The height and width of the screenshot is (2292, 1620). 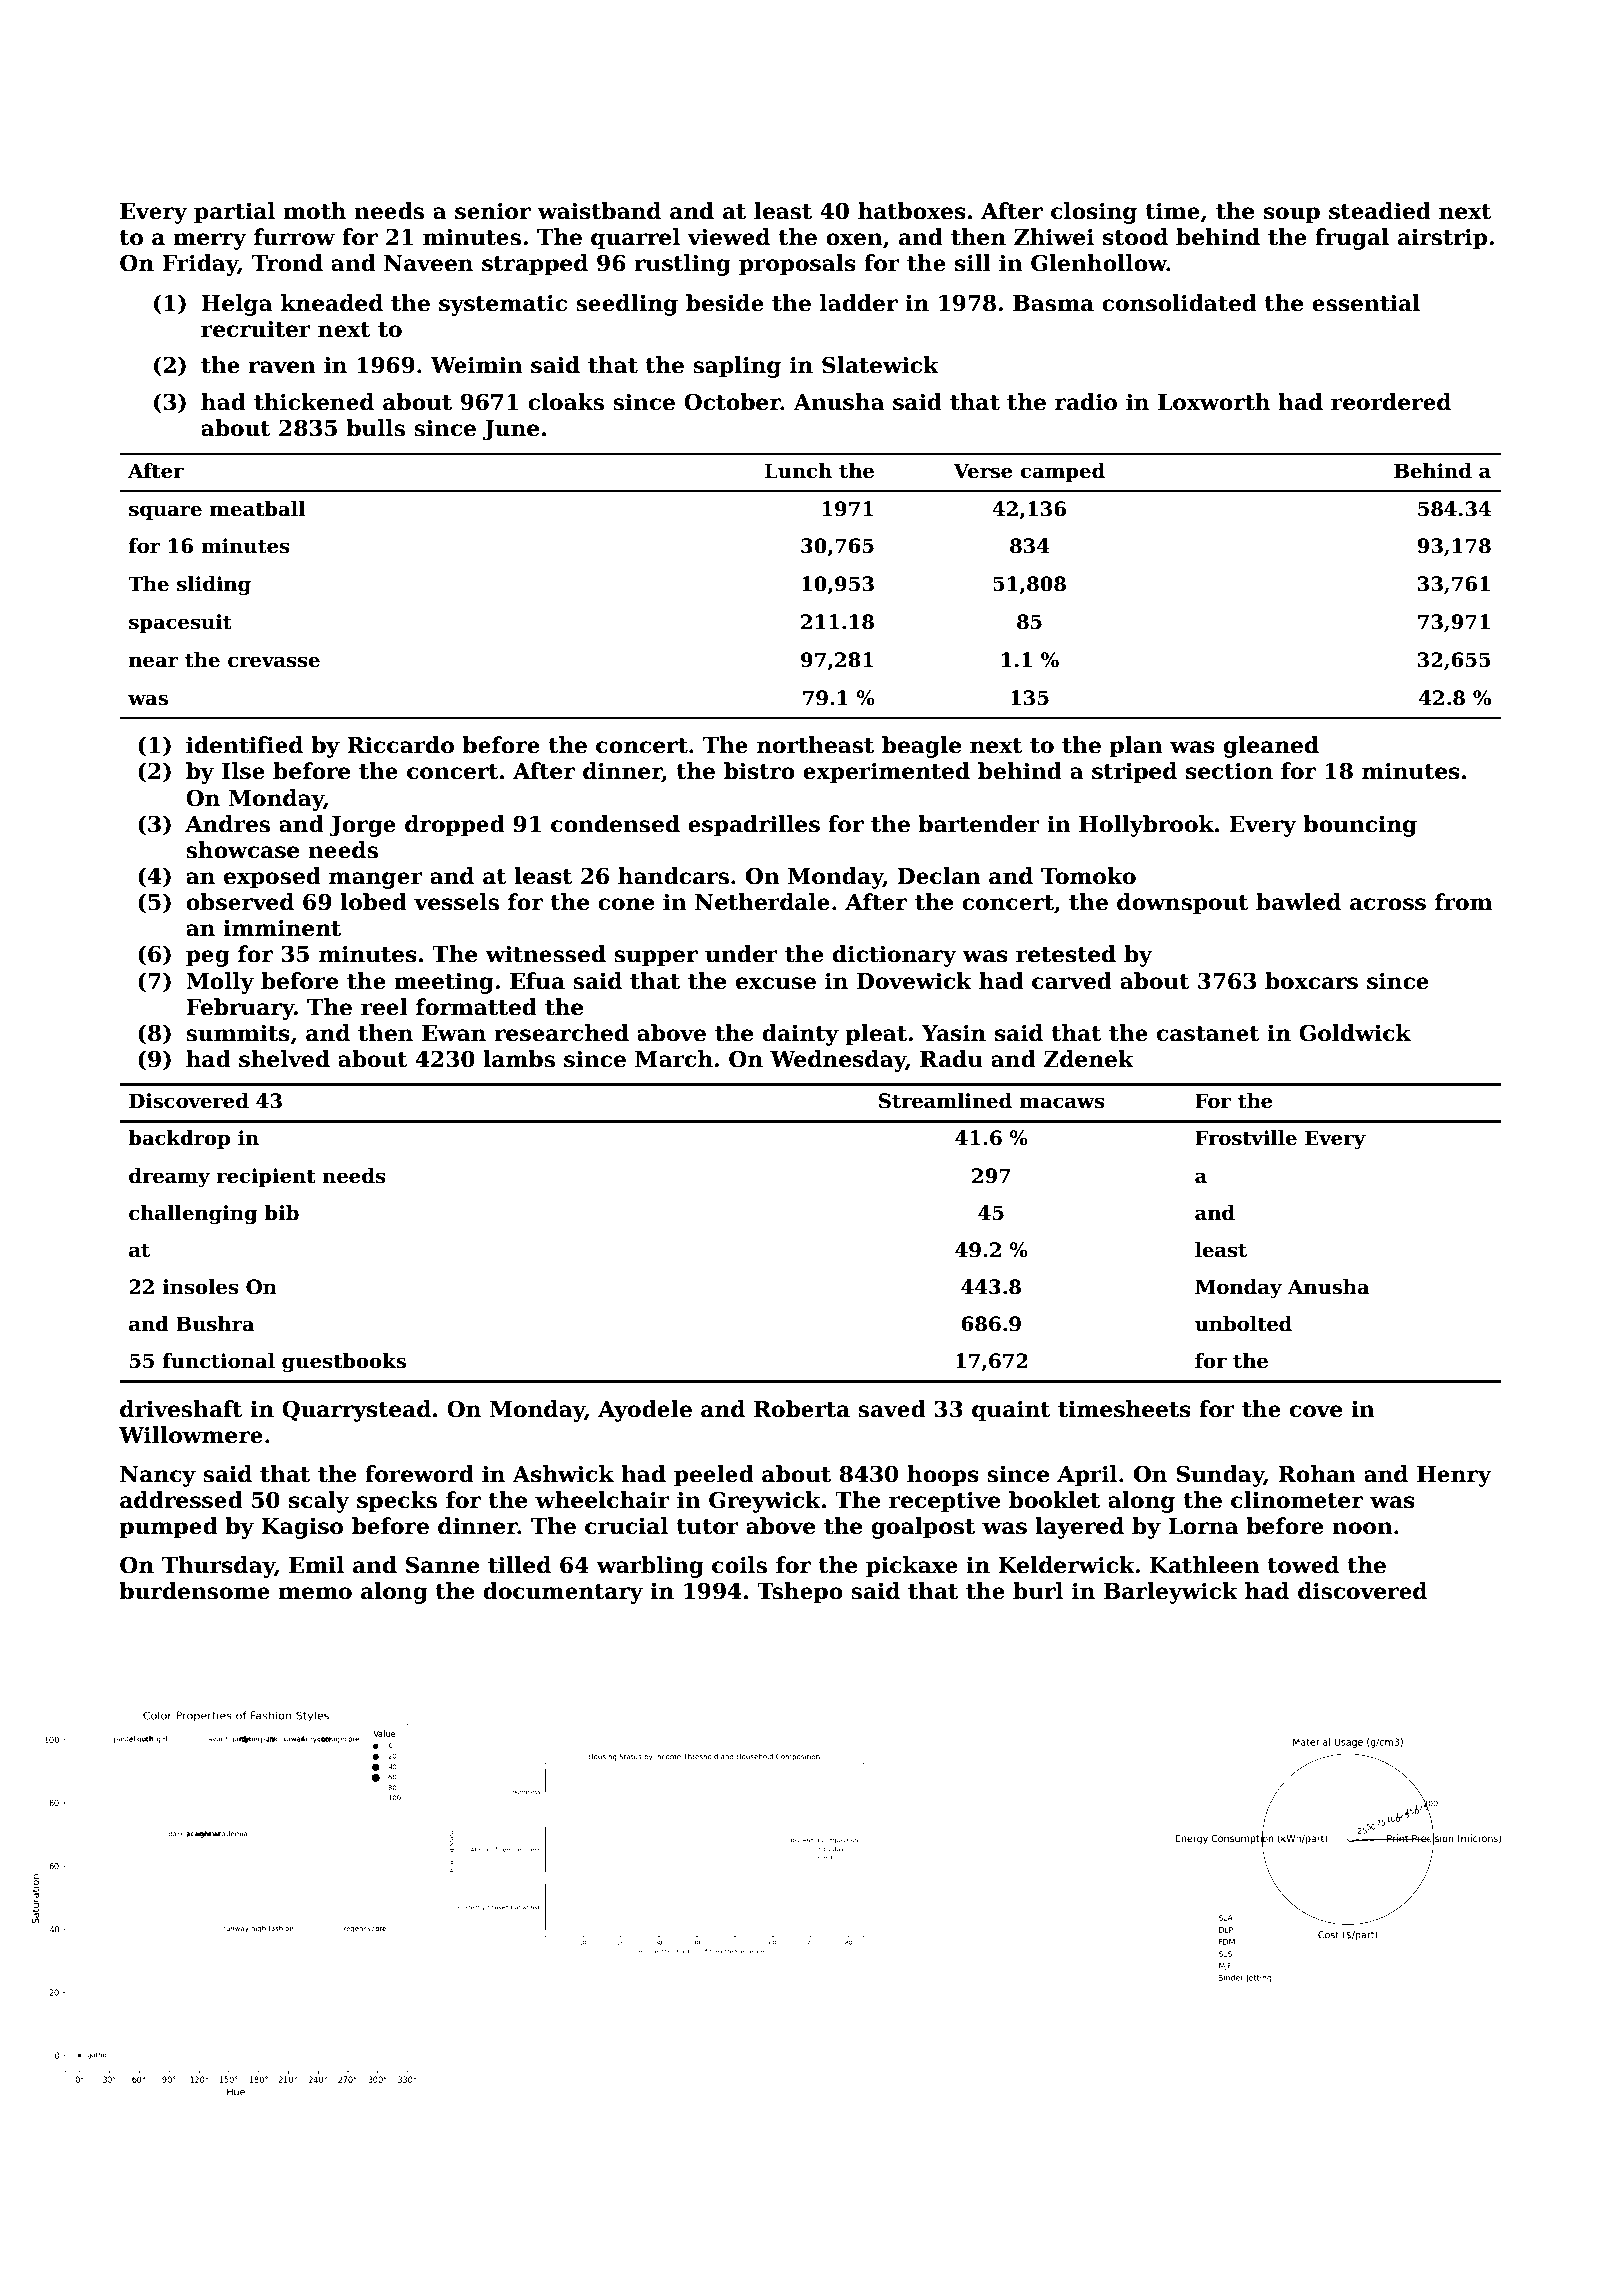 I want to click on hatboxes, so click(x=912, y=211).
